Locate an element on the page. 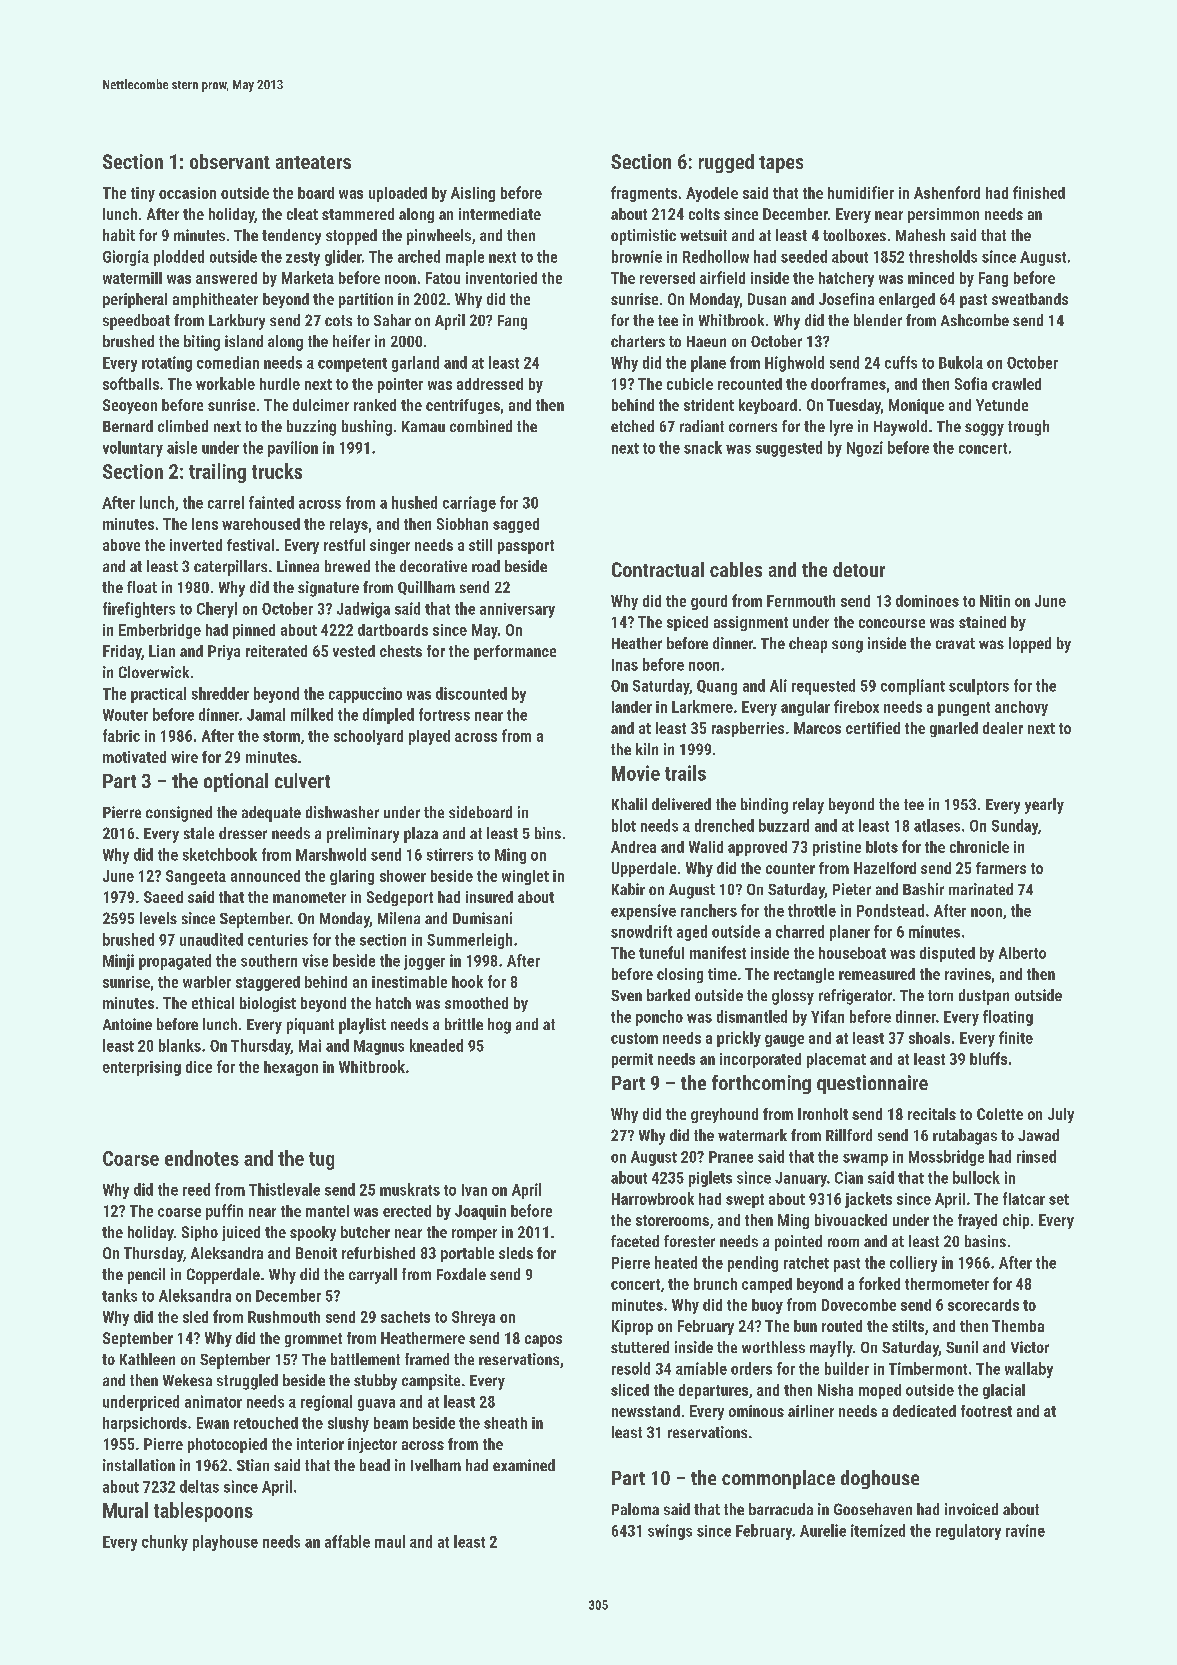 The width and height of the image is (1177, 1665). peripheral is located at coordinates (135, 300).
